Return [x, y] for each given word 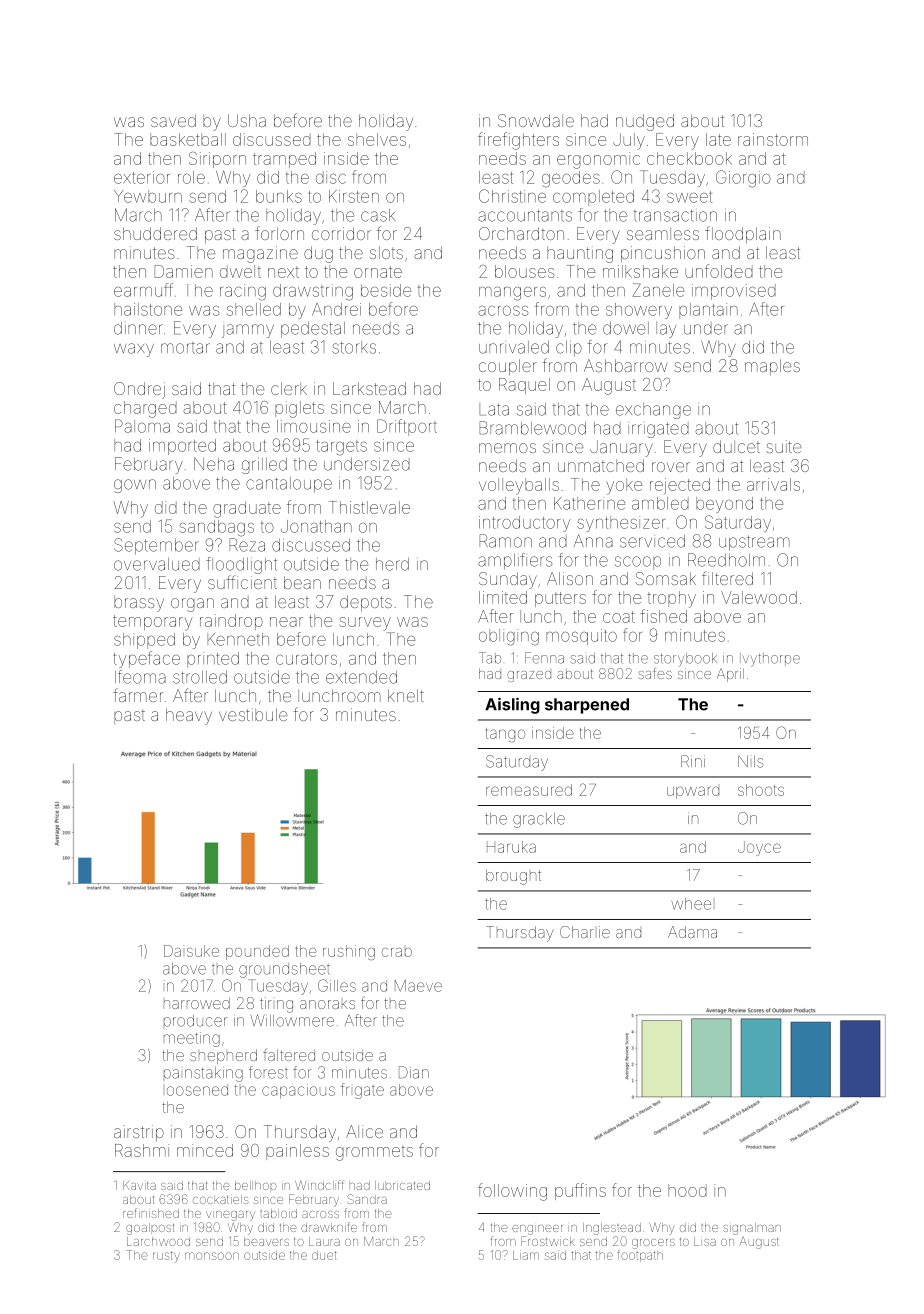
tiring [276, 1005]
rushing [349, 952]
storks [354, 347]
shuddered [155, 233]
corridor [341, 233]
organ [192, 605]
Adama [692, 932]
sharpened [587, 706]
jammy [248, 331]
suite [783, 446]
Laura [324, 1241]
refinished [151, 1213]
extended [361, 677]
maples [772, 367]
